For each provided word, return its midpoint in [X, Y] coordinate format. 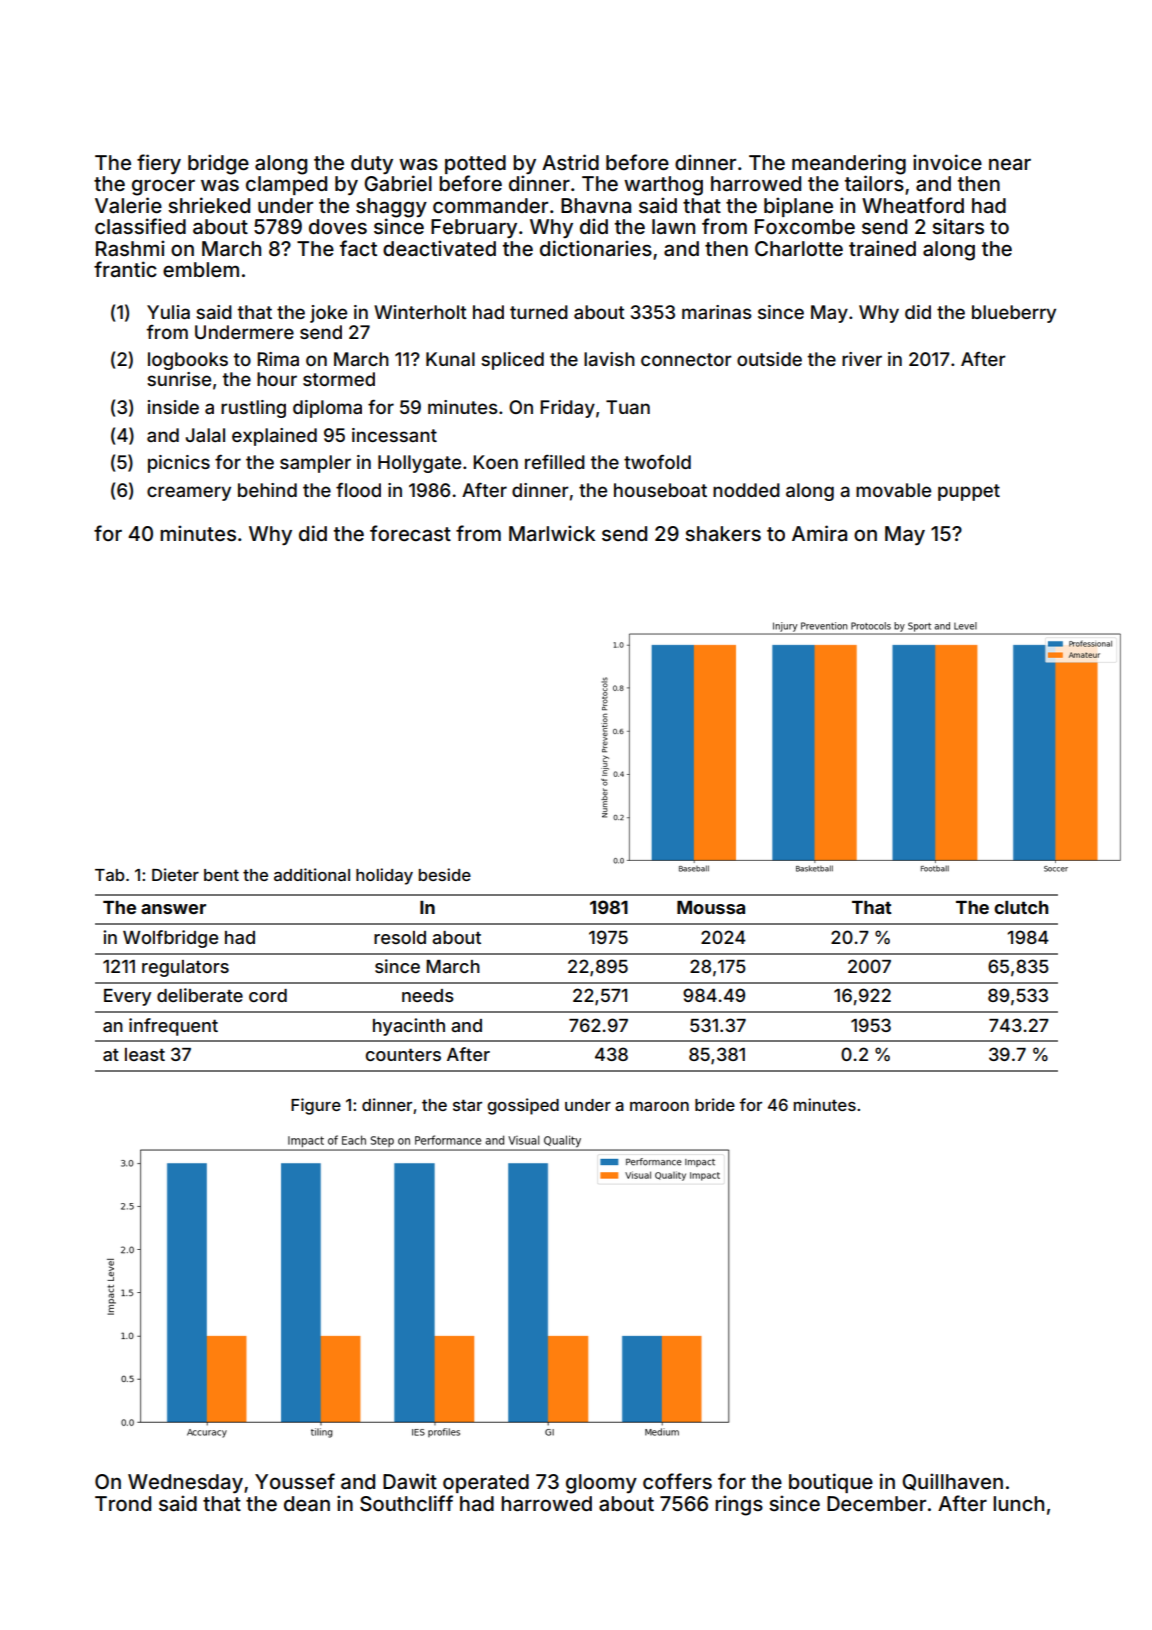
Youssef [295, 1481]
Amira [819, 533]
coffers [677, 1481]
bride [715, 1104]
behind [267, 490]
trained [882, 248]
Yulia [168, 312]
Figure [316, 1106]
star [467, 1105]
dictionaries [596, 248]
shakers [723, 533]
